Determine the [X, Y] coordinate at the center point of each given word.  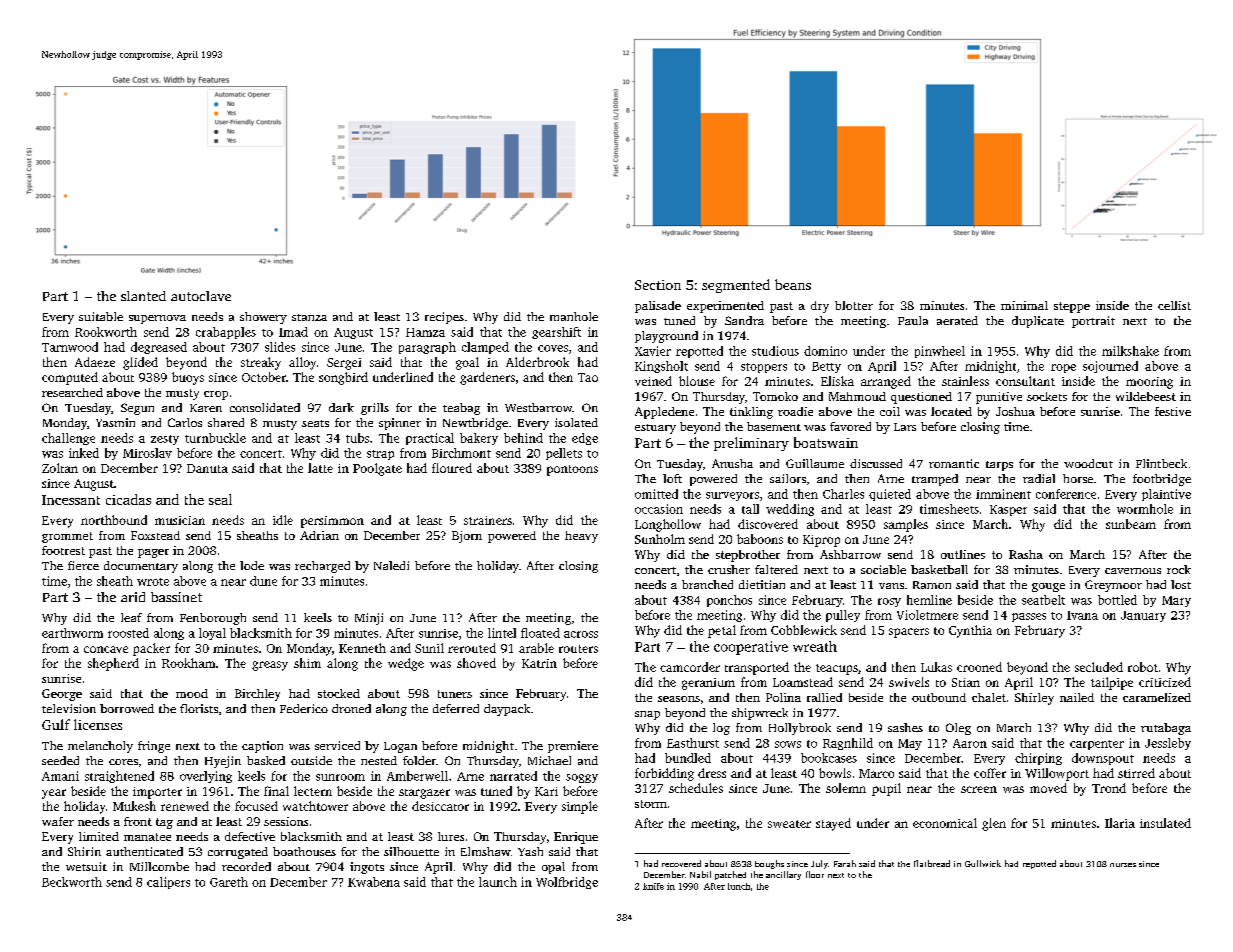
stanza [309, 317]
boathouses [304, 851]
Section [658, 285]
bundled [688, 758]
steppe [1072, 307]
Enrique [576, 838]
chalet [989, 697]
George [62, 695]
